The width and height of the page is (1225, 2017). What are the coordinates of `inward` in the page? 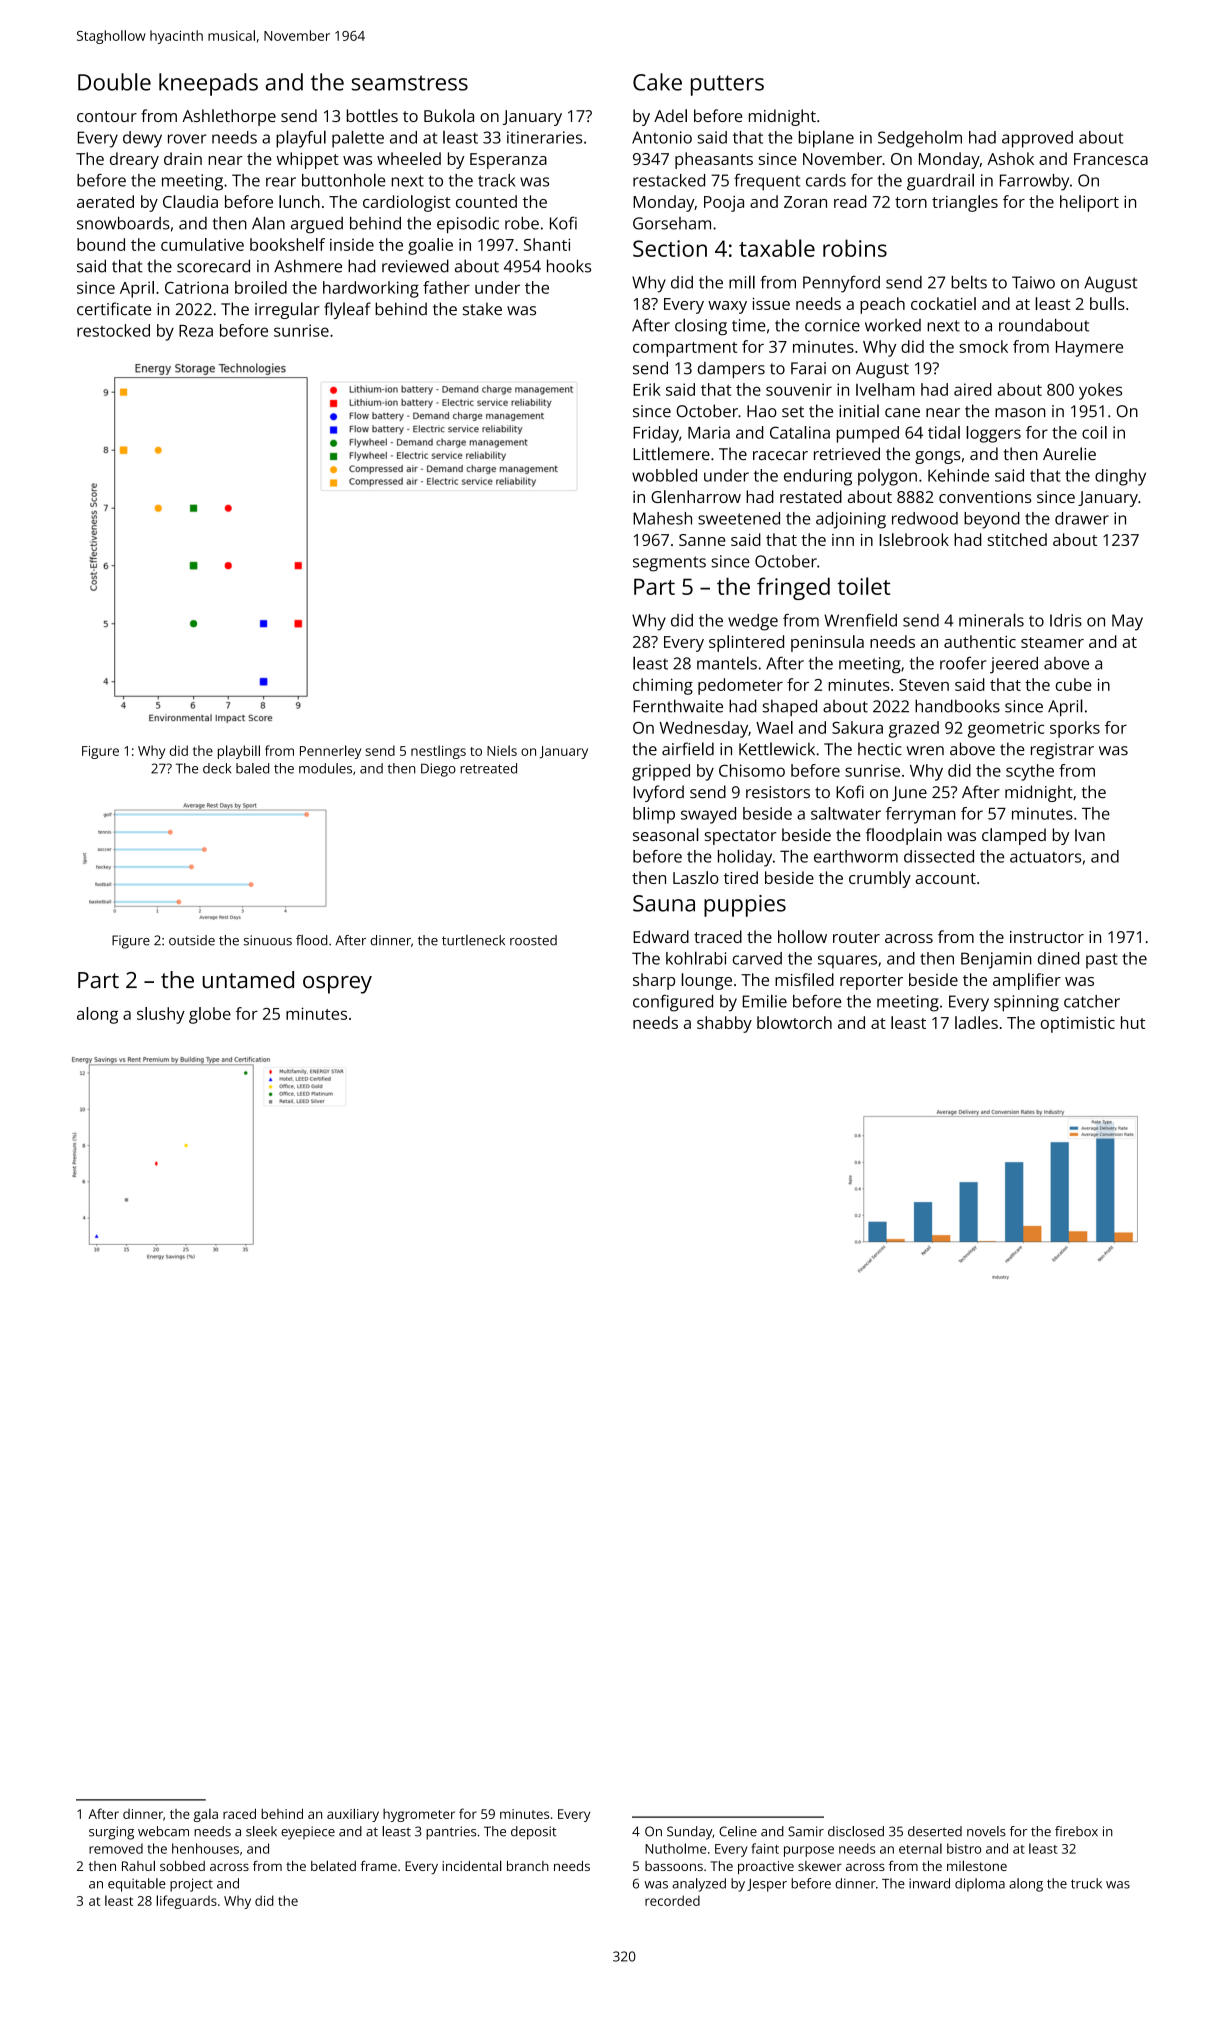 It's located at (929, 1883).
